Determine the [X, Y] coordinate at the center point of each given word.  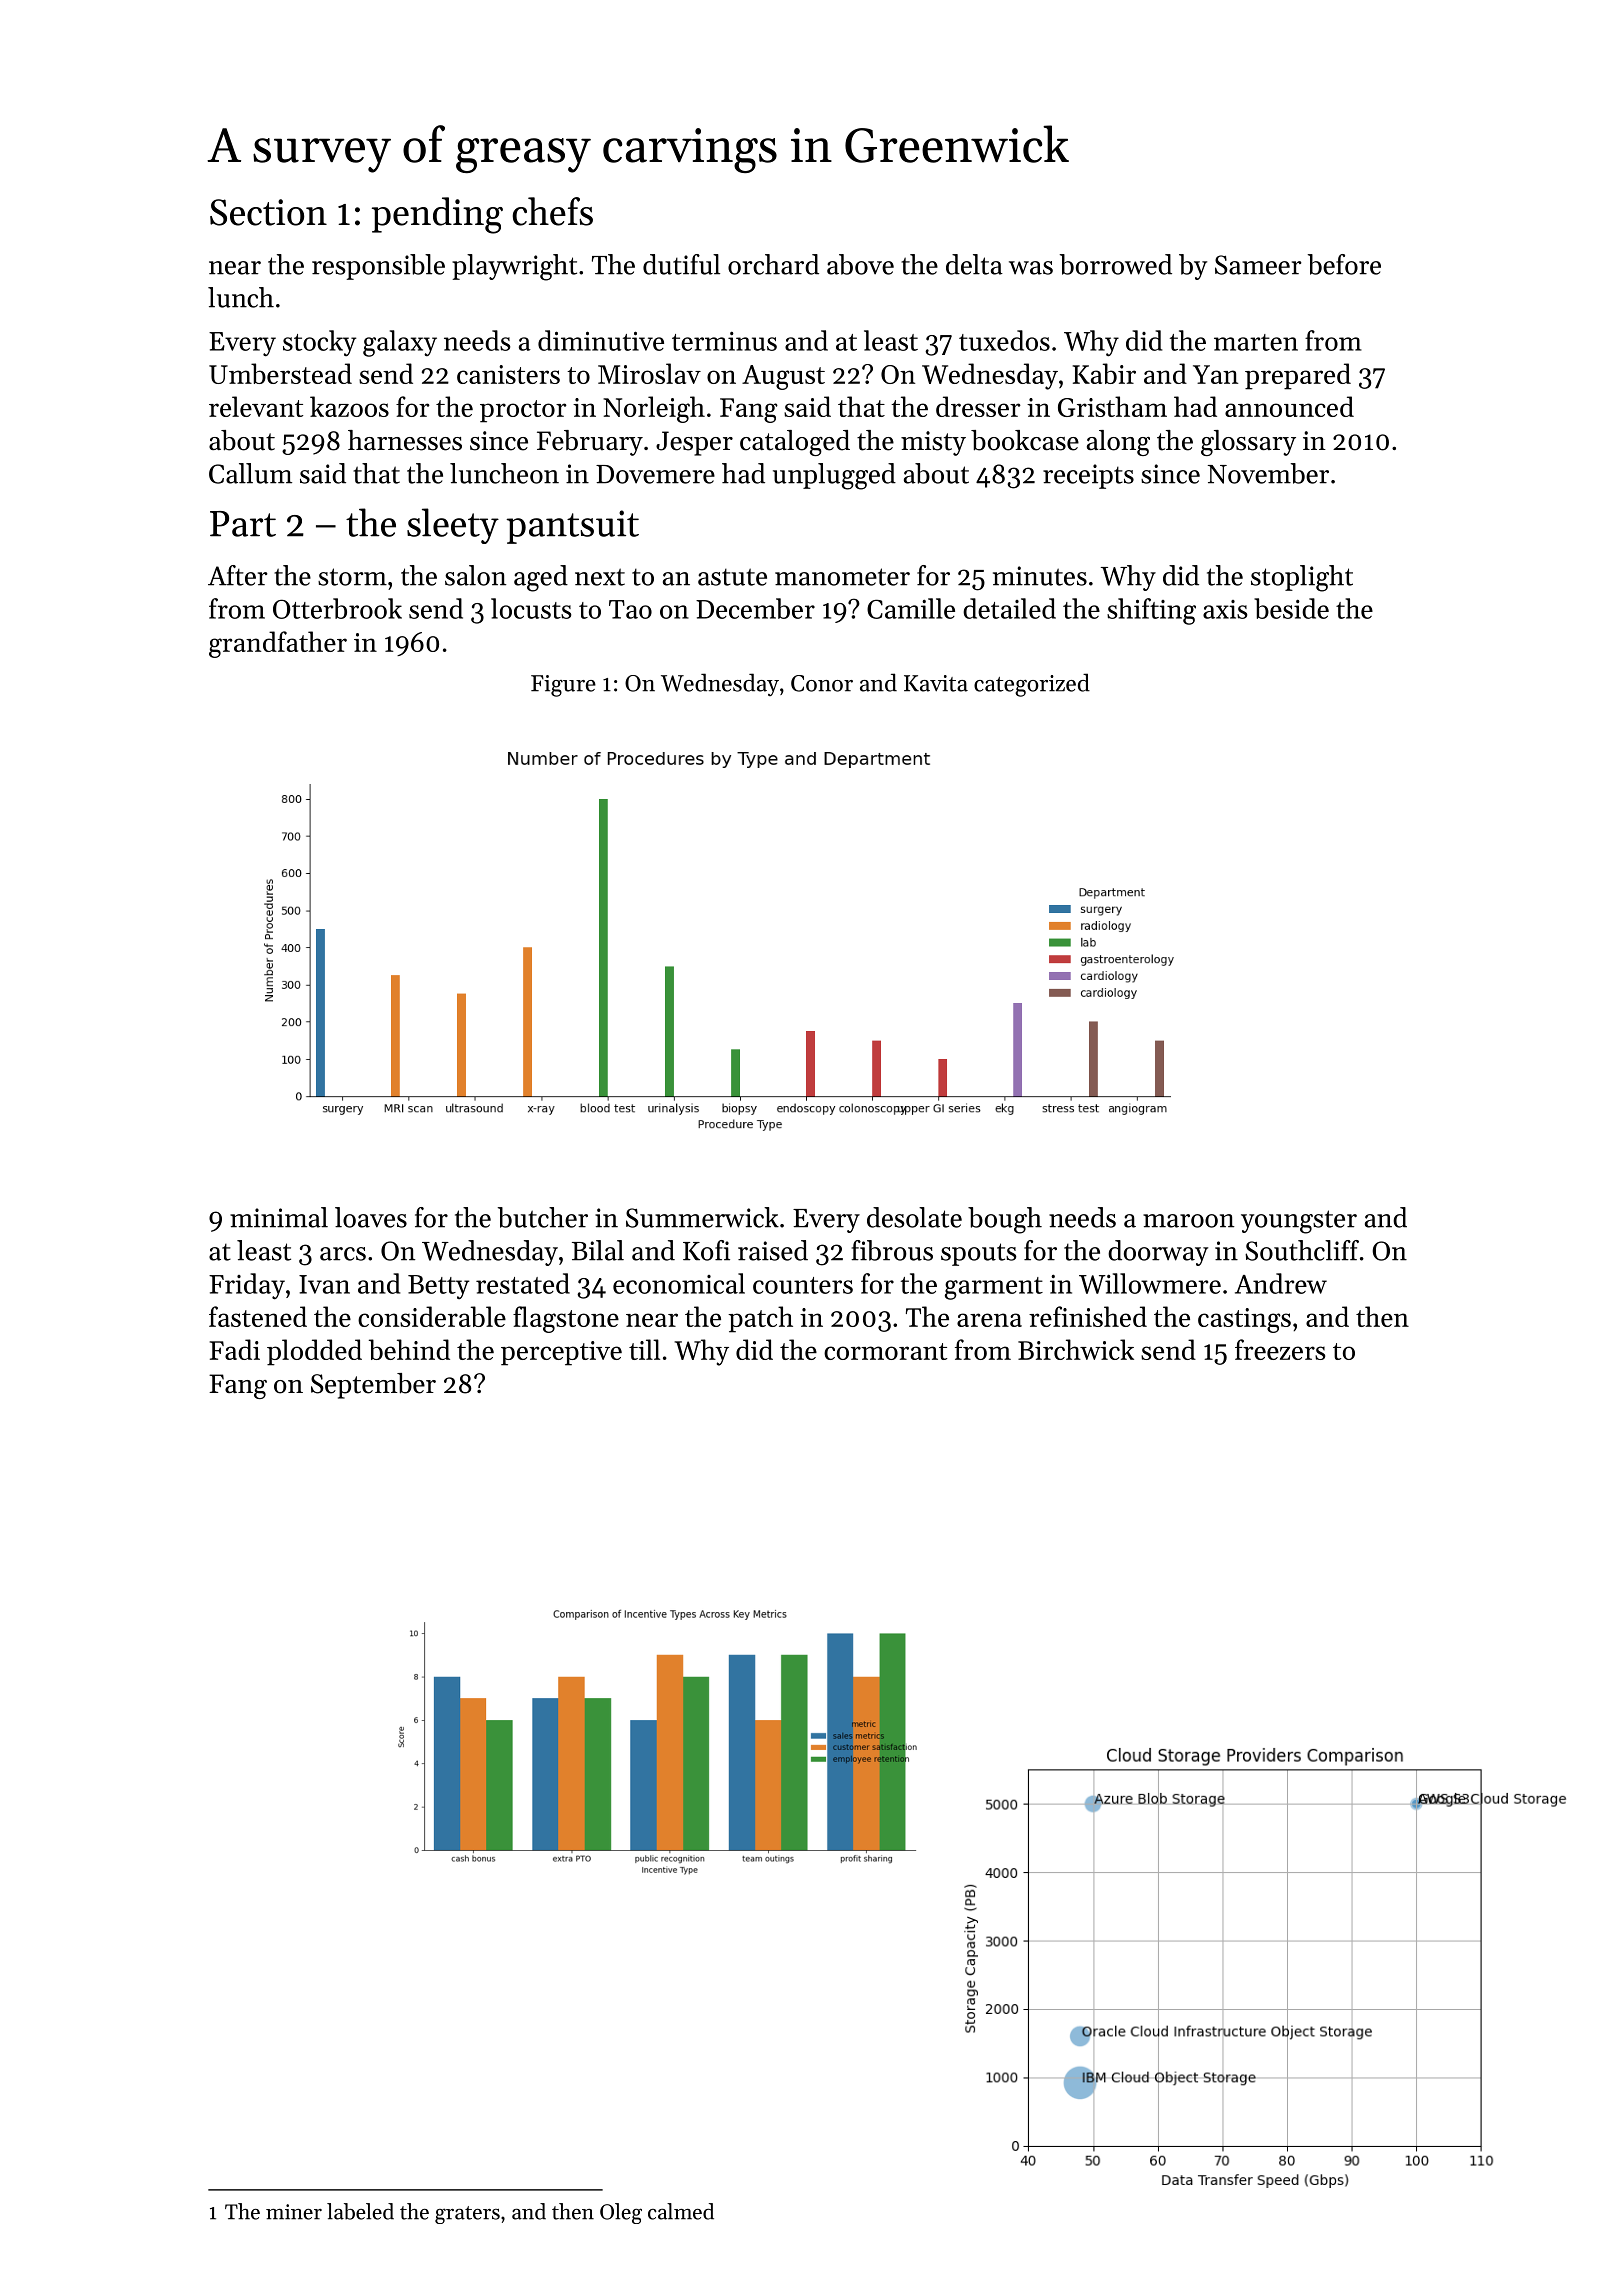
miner [294, 2212]
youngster [1299, 1222]
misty [933, 443]
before [1344, 264]
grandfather [278, 644]
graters [467, 2215]
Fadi [235, 1349]
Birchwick [1076, 1349]
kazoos [349, 406]
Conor [822, 683]
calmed [681, 2211]
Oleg [621, 2213]
